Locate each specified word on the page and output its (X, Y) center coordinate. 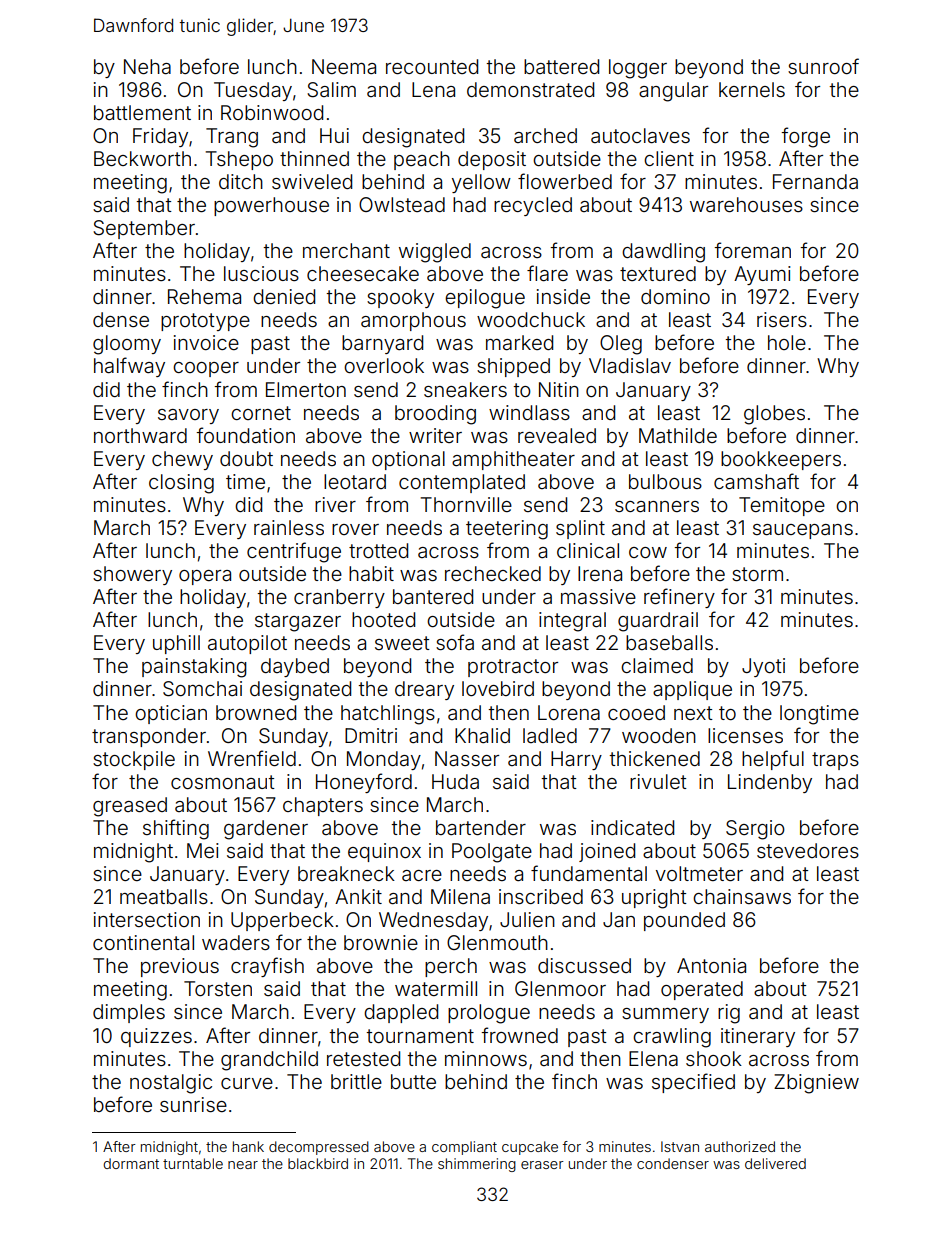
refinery (679, 598)
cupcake (530, 1148)
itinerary (758, 1037)
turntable (193, 1163)
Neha (147, 66)
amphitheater (513, 460)
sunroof (823, 66)
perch (451, 967)
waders (236, 942)
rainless (289, 527)
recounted (432, 66)
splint (580, 529)
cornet (261, 413)
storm (757, 574)
